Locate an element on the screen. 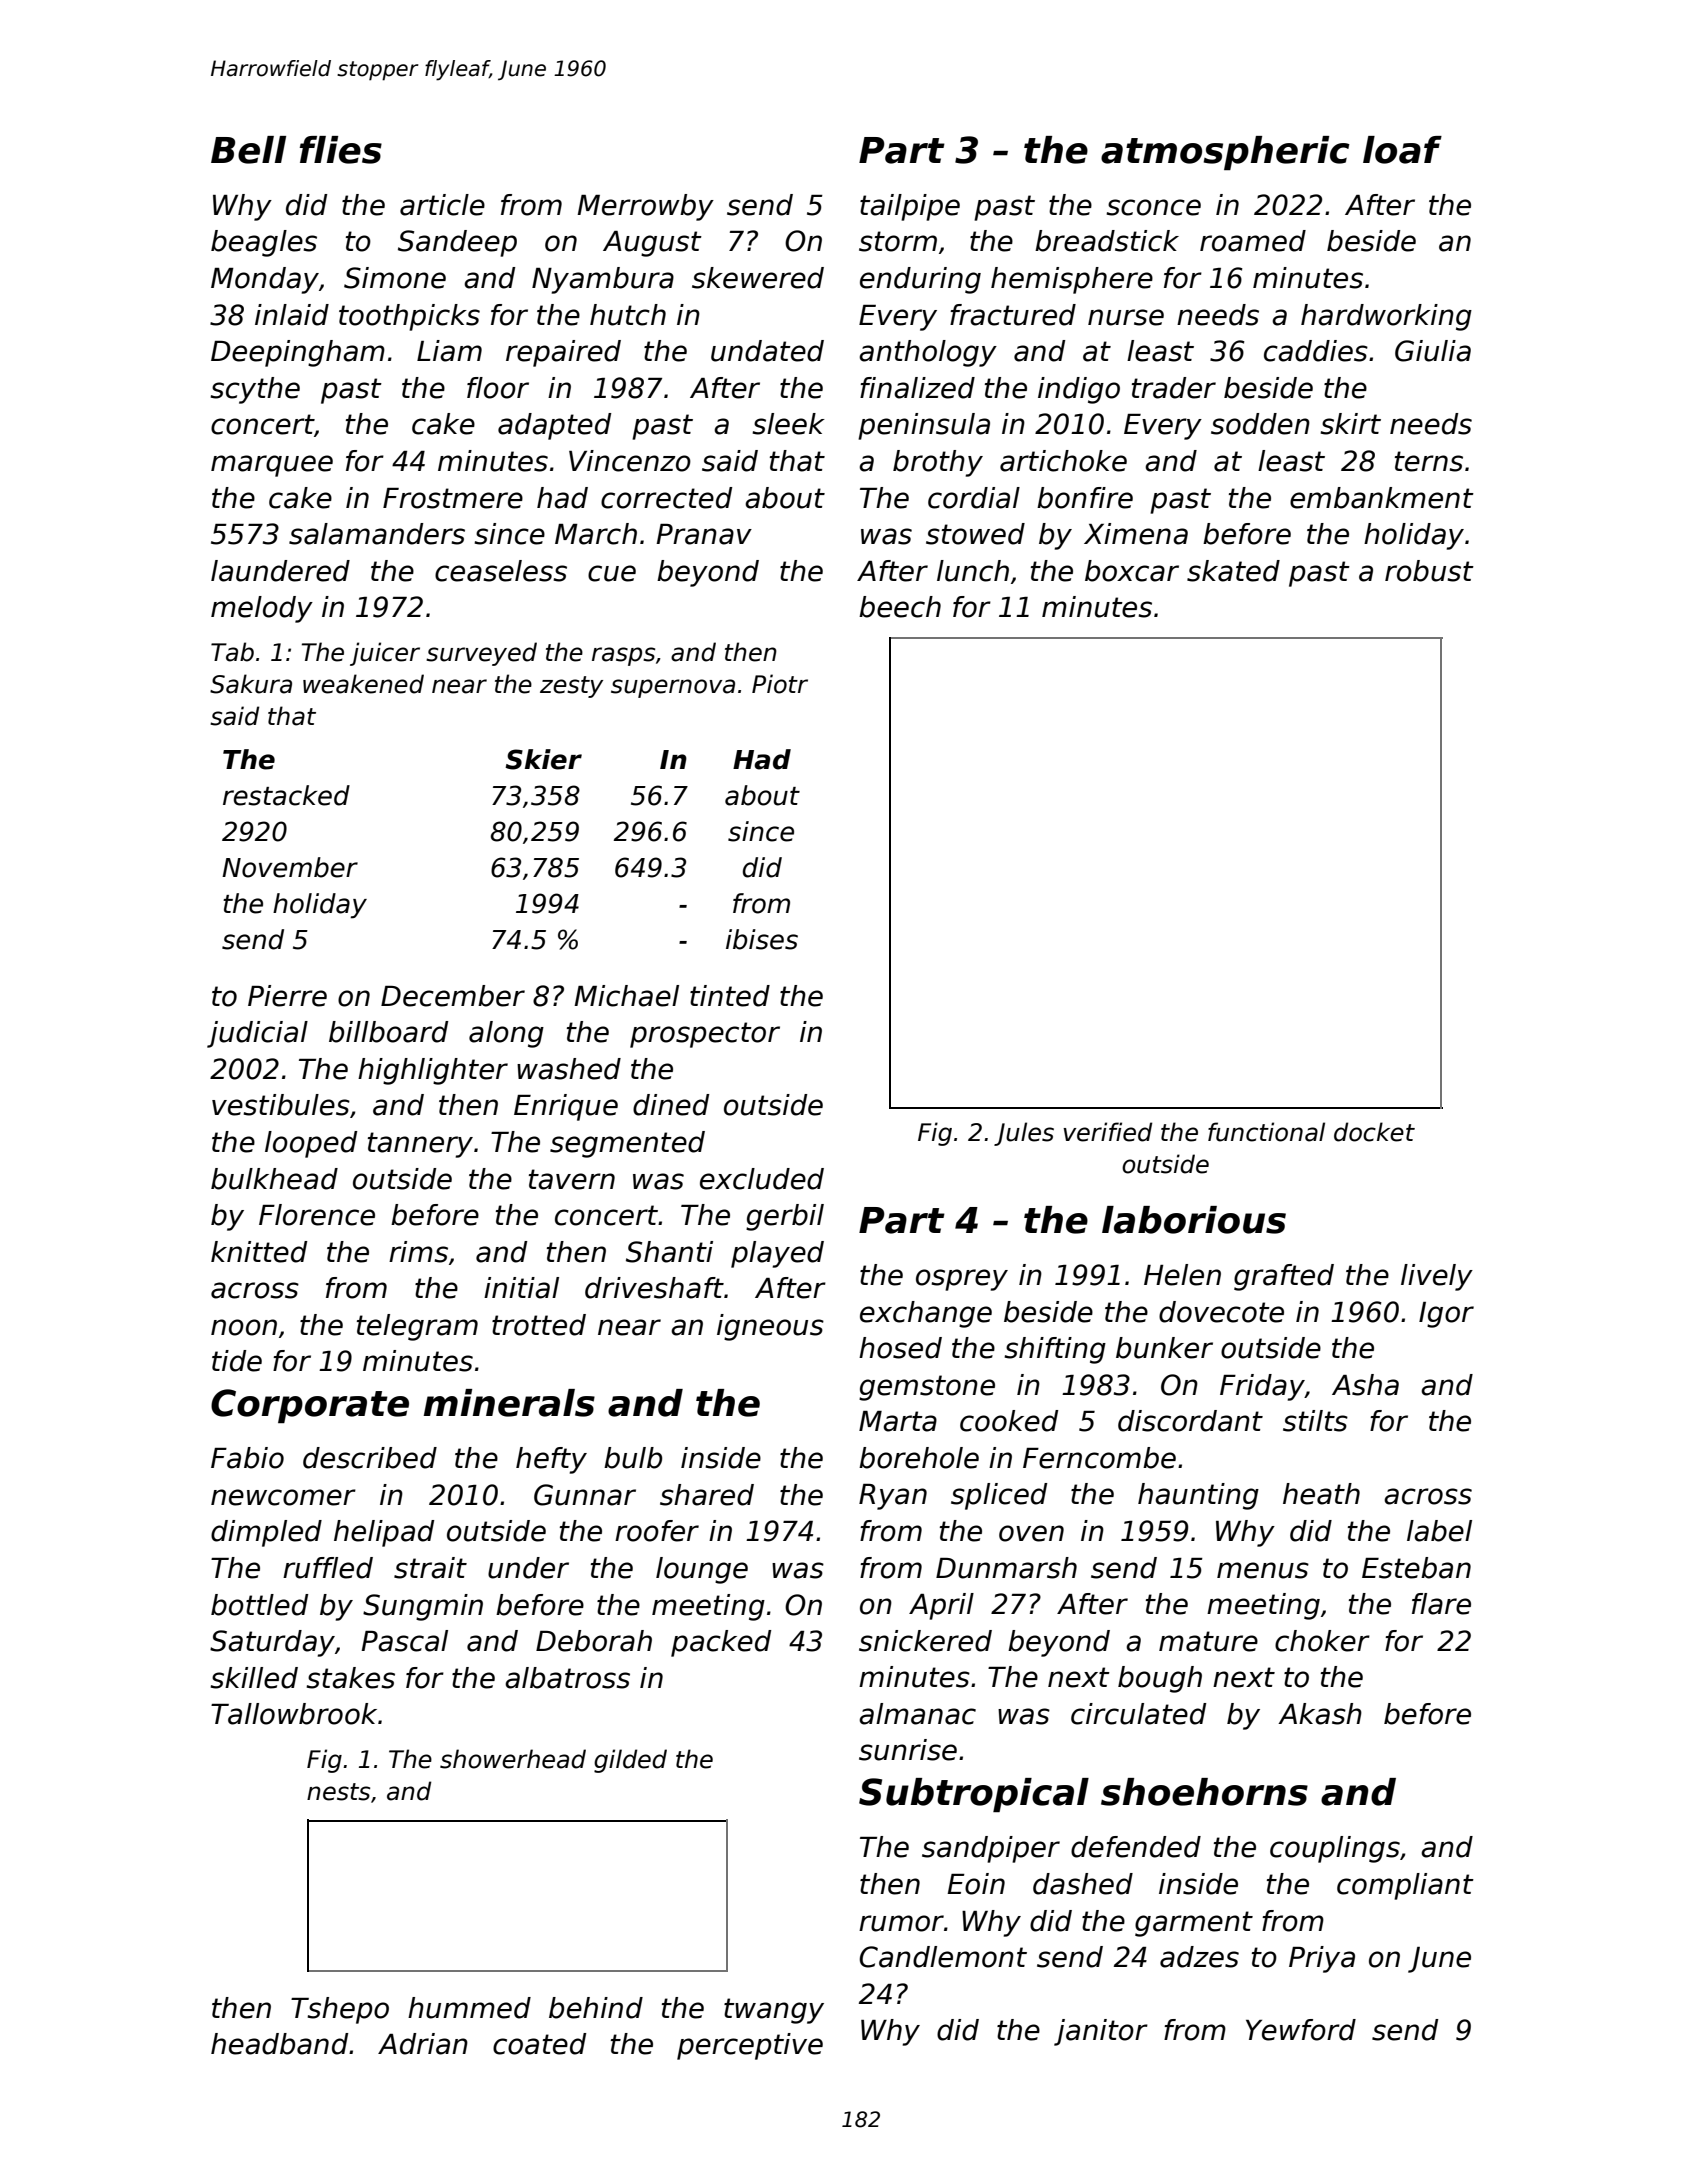 The width and height of the screenshot is (1683, 2178). Frostmere is located at coordinates (453, 498).
